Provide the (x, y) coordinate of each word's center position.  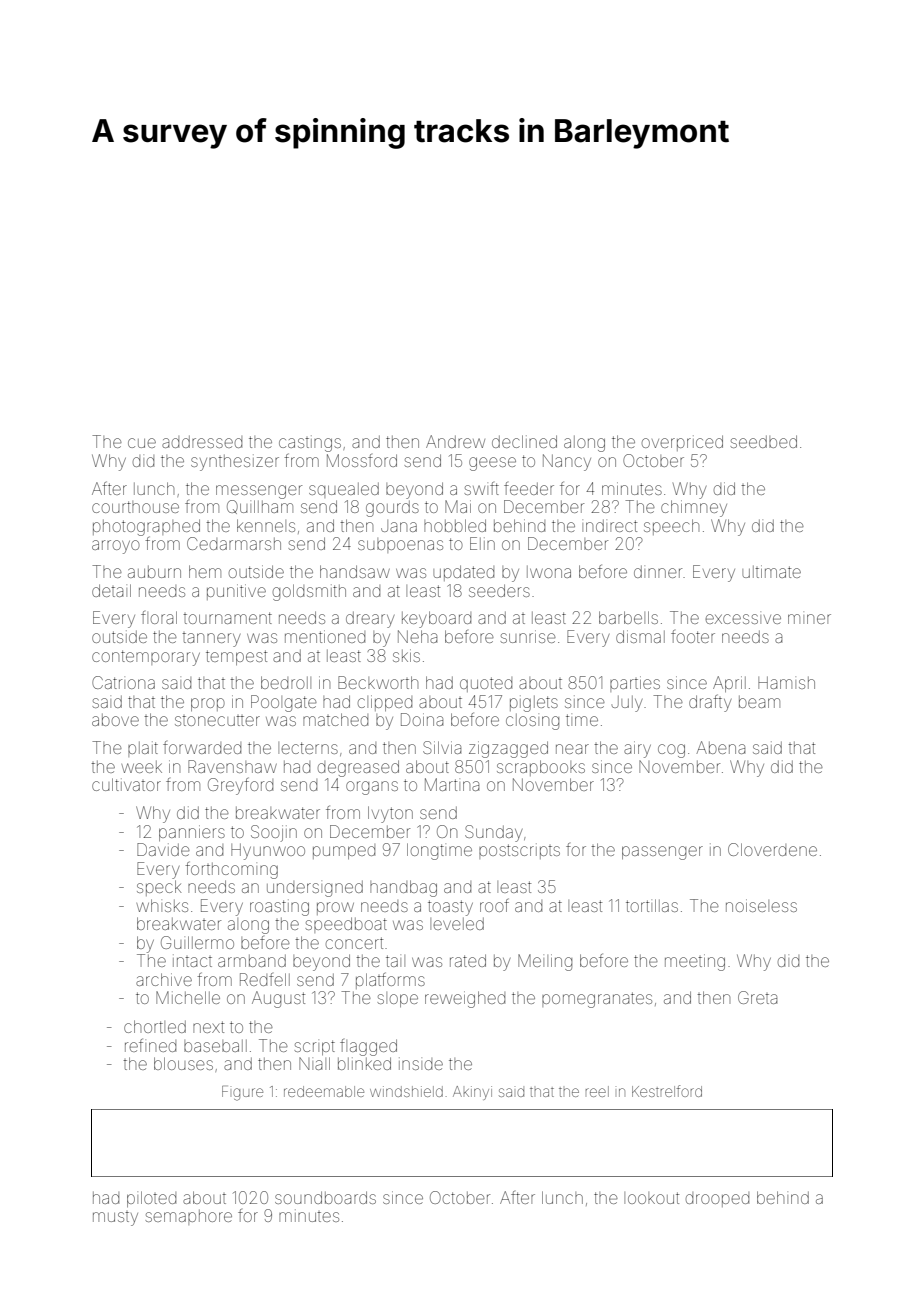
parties (635, 684)
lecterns (308, 748)
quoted (486, 684)
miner (809, 619)
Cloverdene (772, 849)
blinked (364, 1063)
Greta (757, 997)
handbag (403, 888)
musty (115, 1219)
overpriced (682, 443)
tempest (236, 657)
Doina (422, 719)
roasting (279, 907)
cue (142, 443)
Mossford (362, 460)
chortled (155, 1026)
